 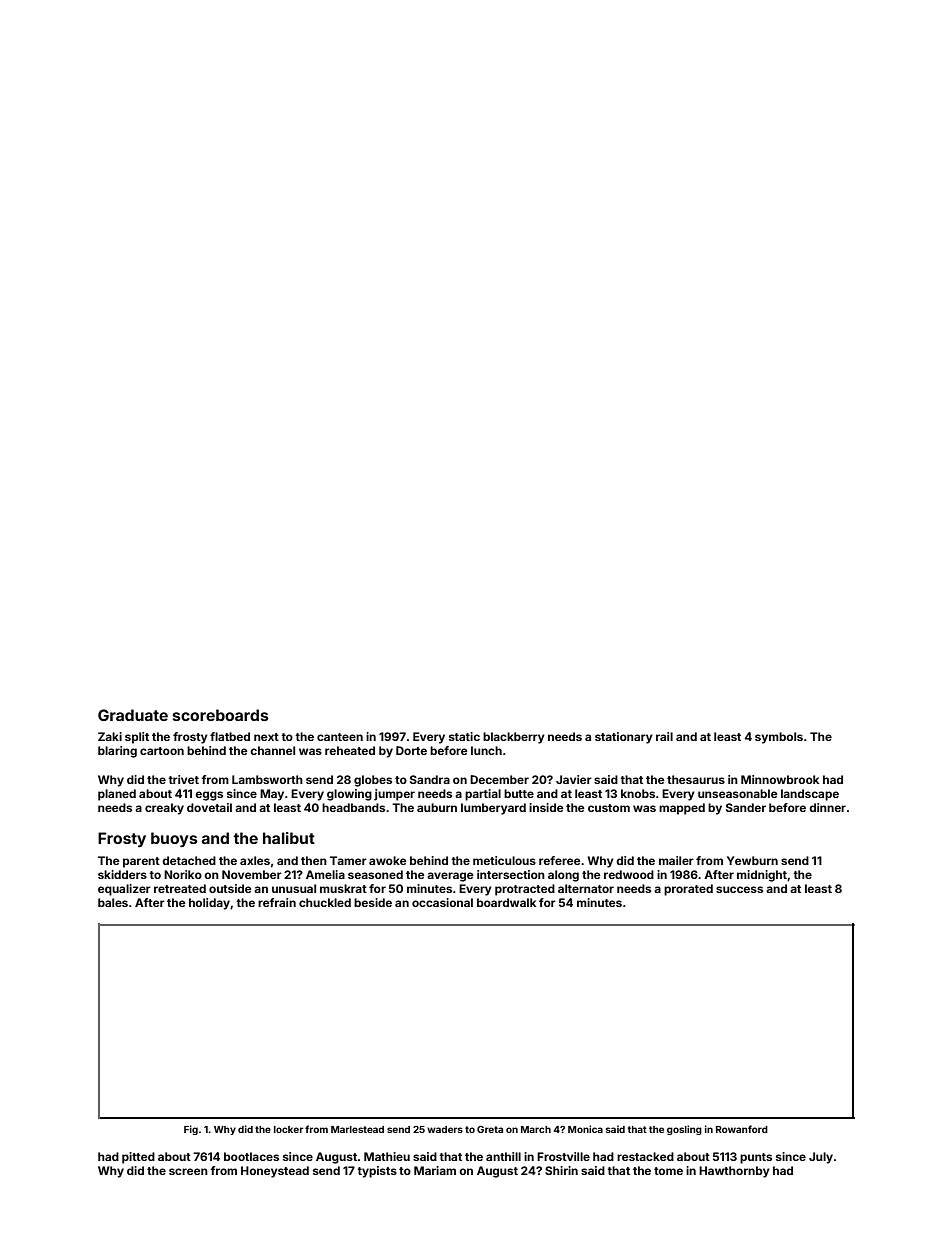 What do you see at coordinates (514, 738) in the page?
I see `blackberry` at bounding box center [514, 738].
